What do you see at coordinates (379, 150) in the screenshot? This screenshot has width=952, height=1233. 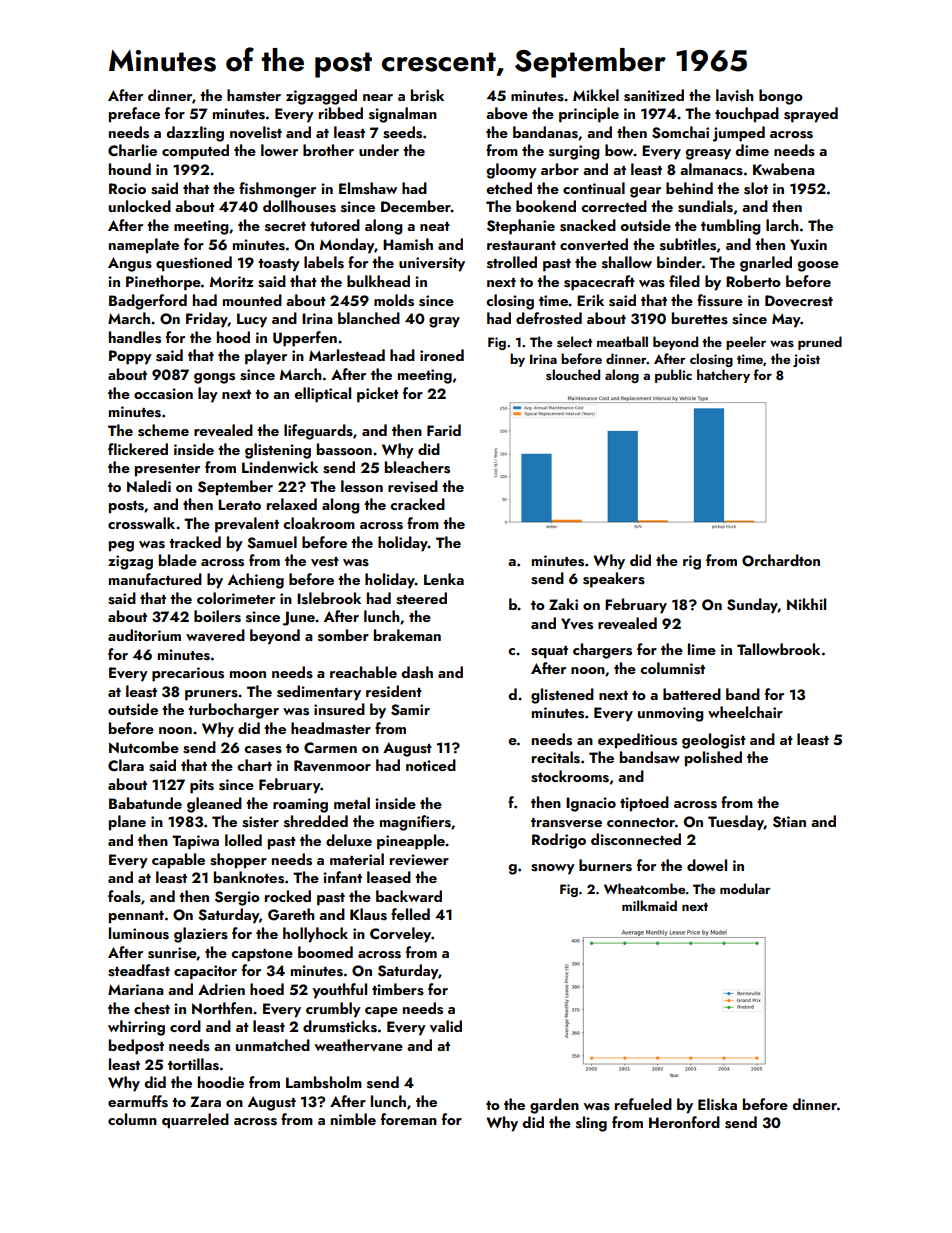 I see `under` at bounding box center [379, 150].
